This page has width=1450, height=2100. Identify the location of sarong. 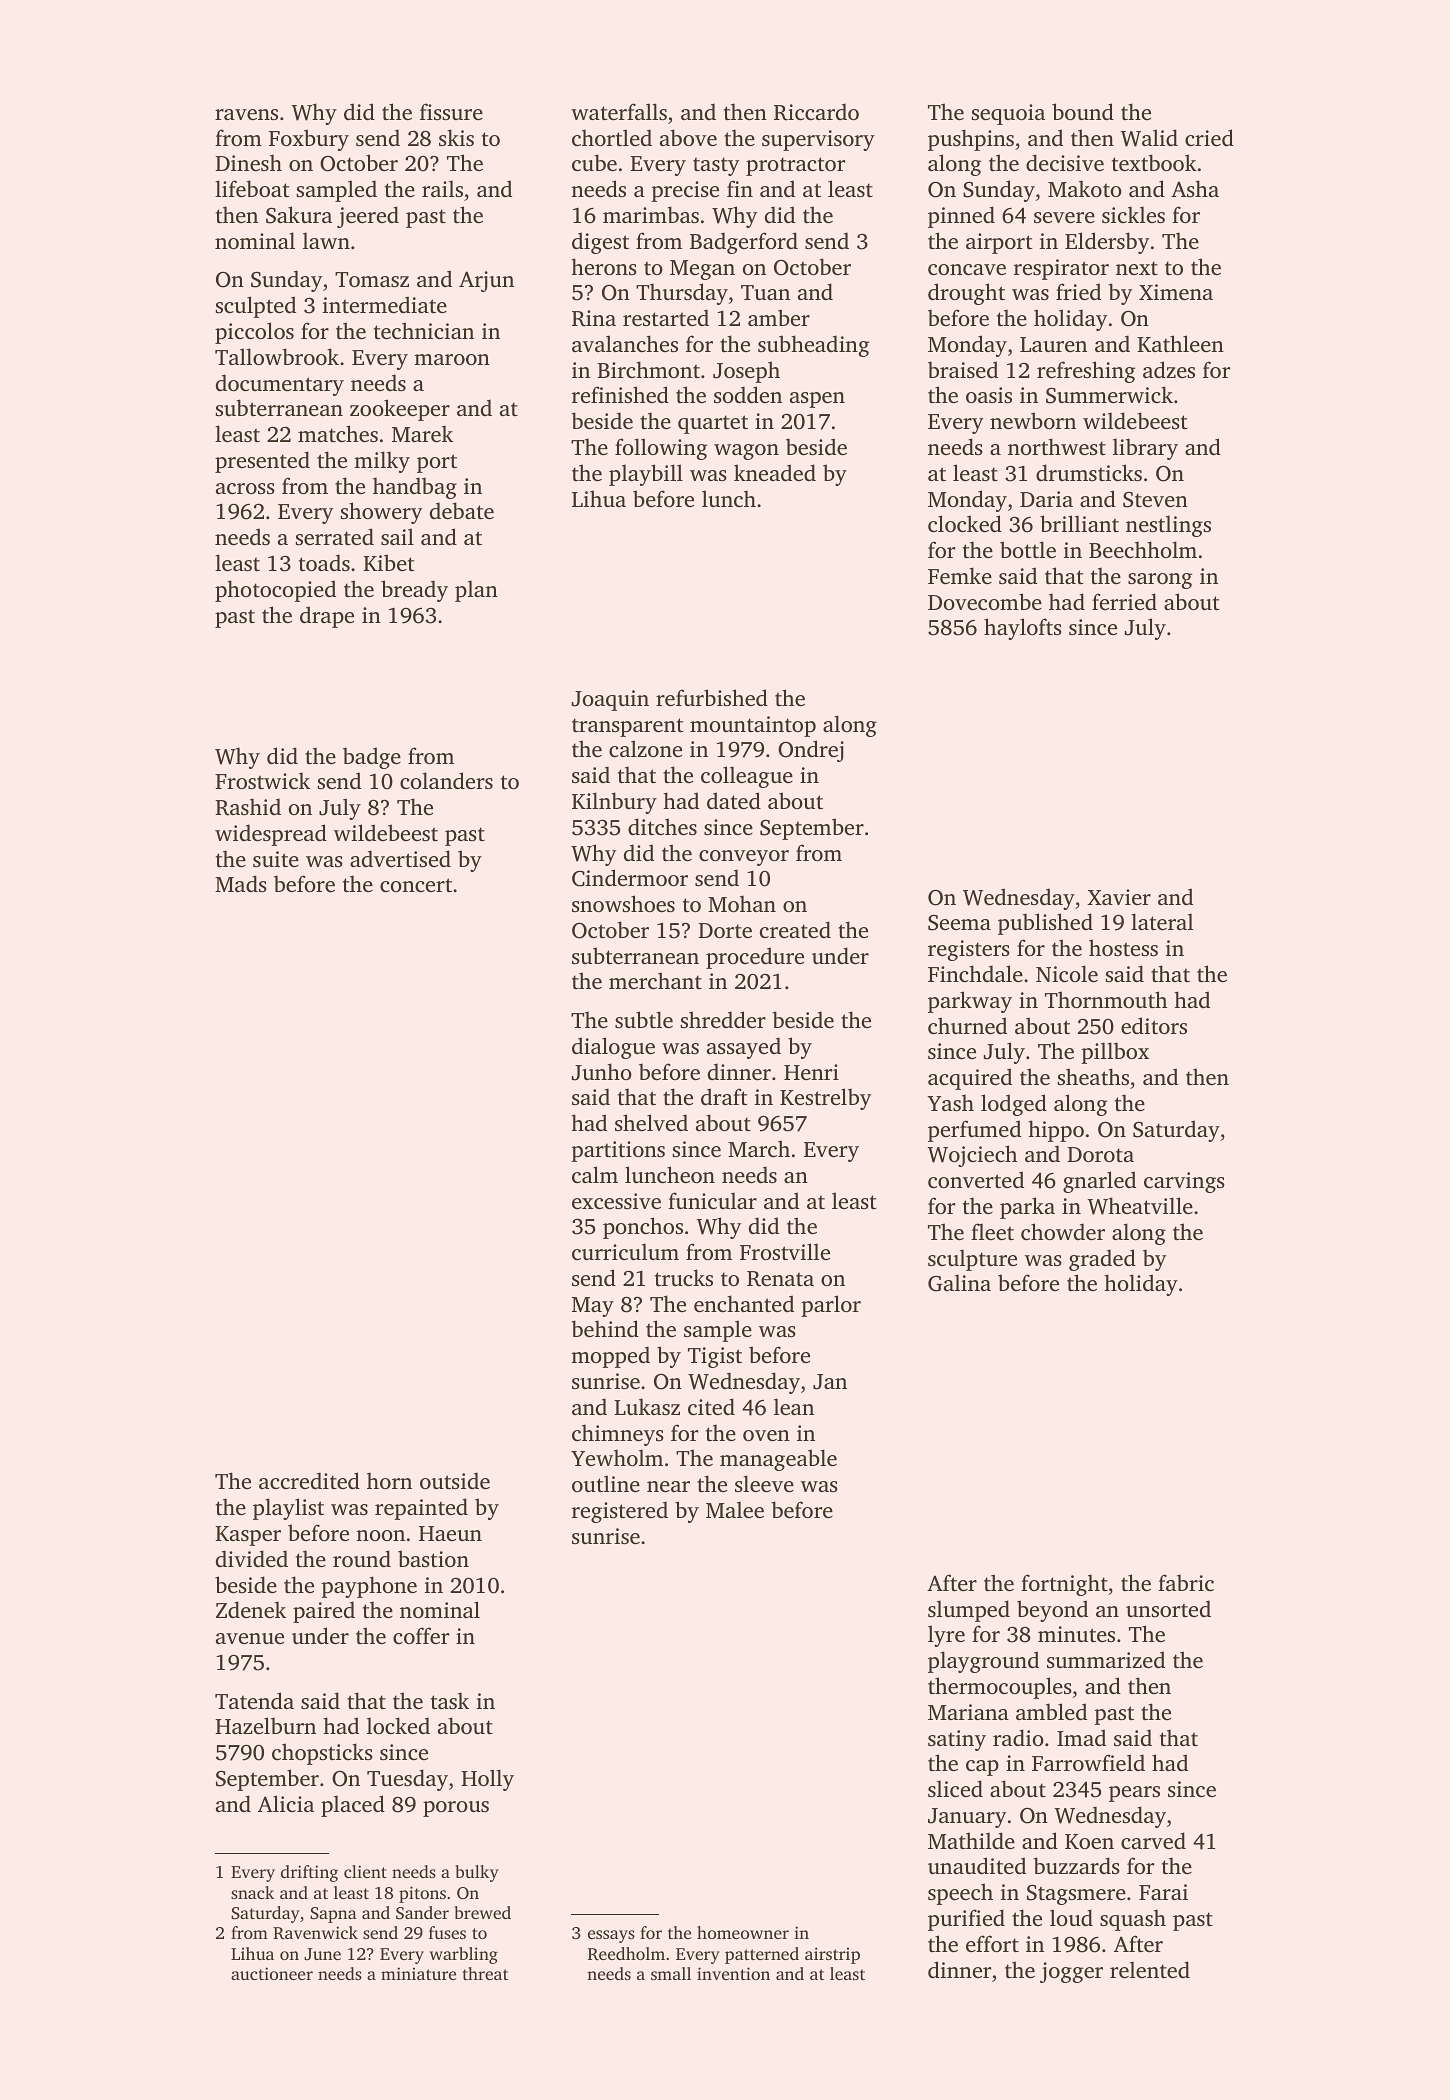
(1160, 581).
